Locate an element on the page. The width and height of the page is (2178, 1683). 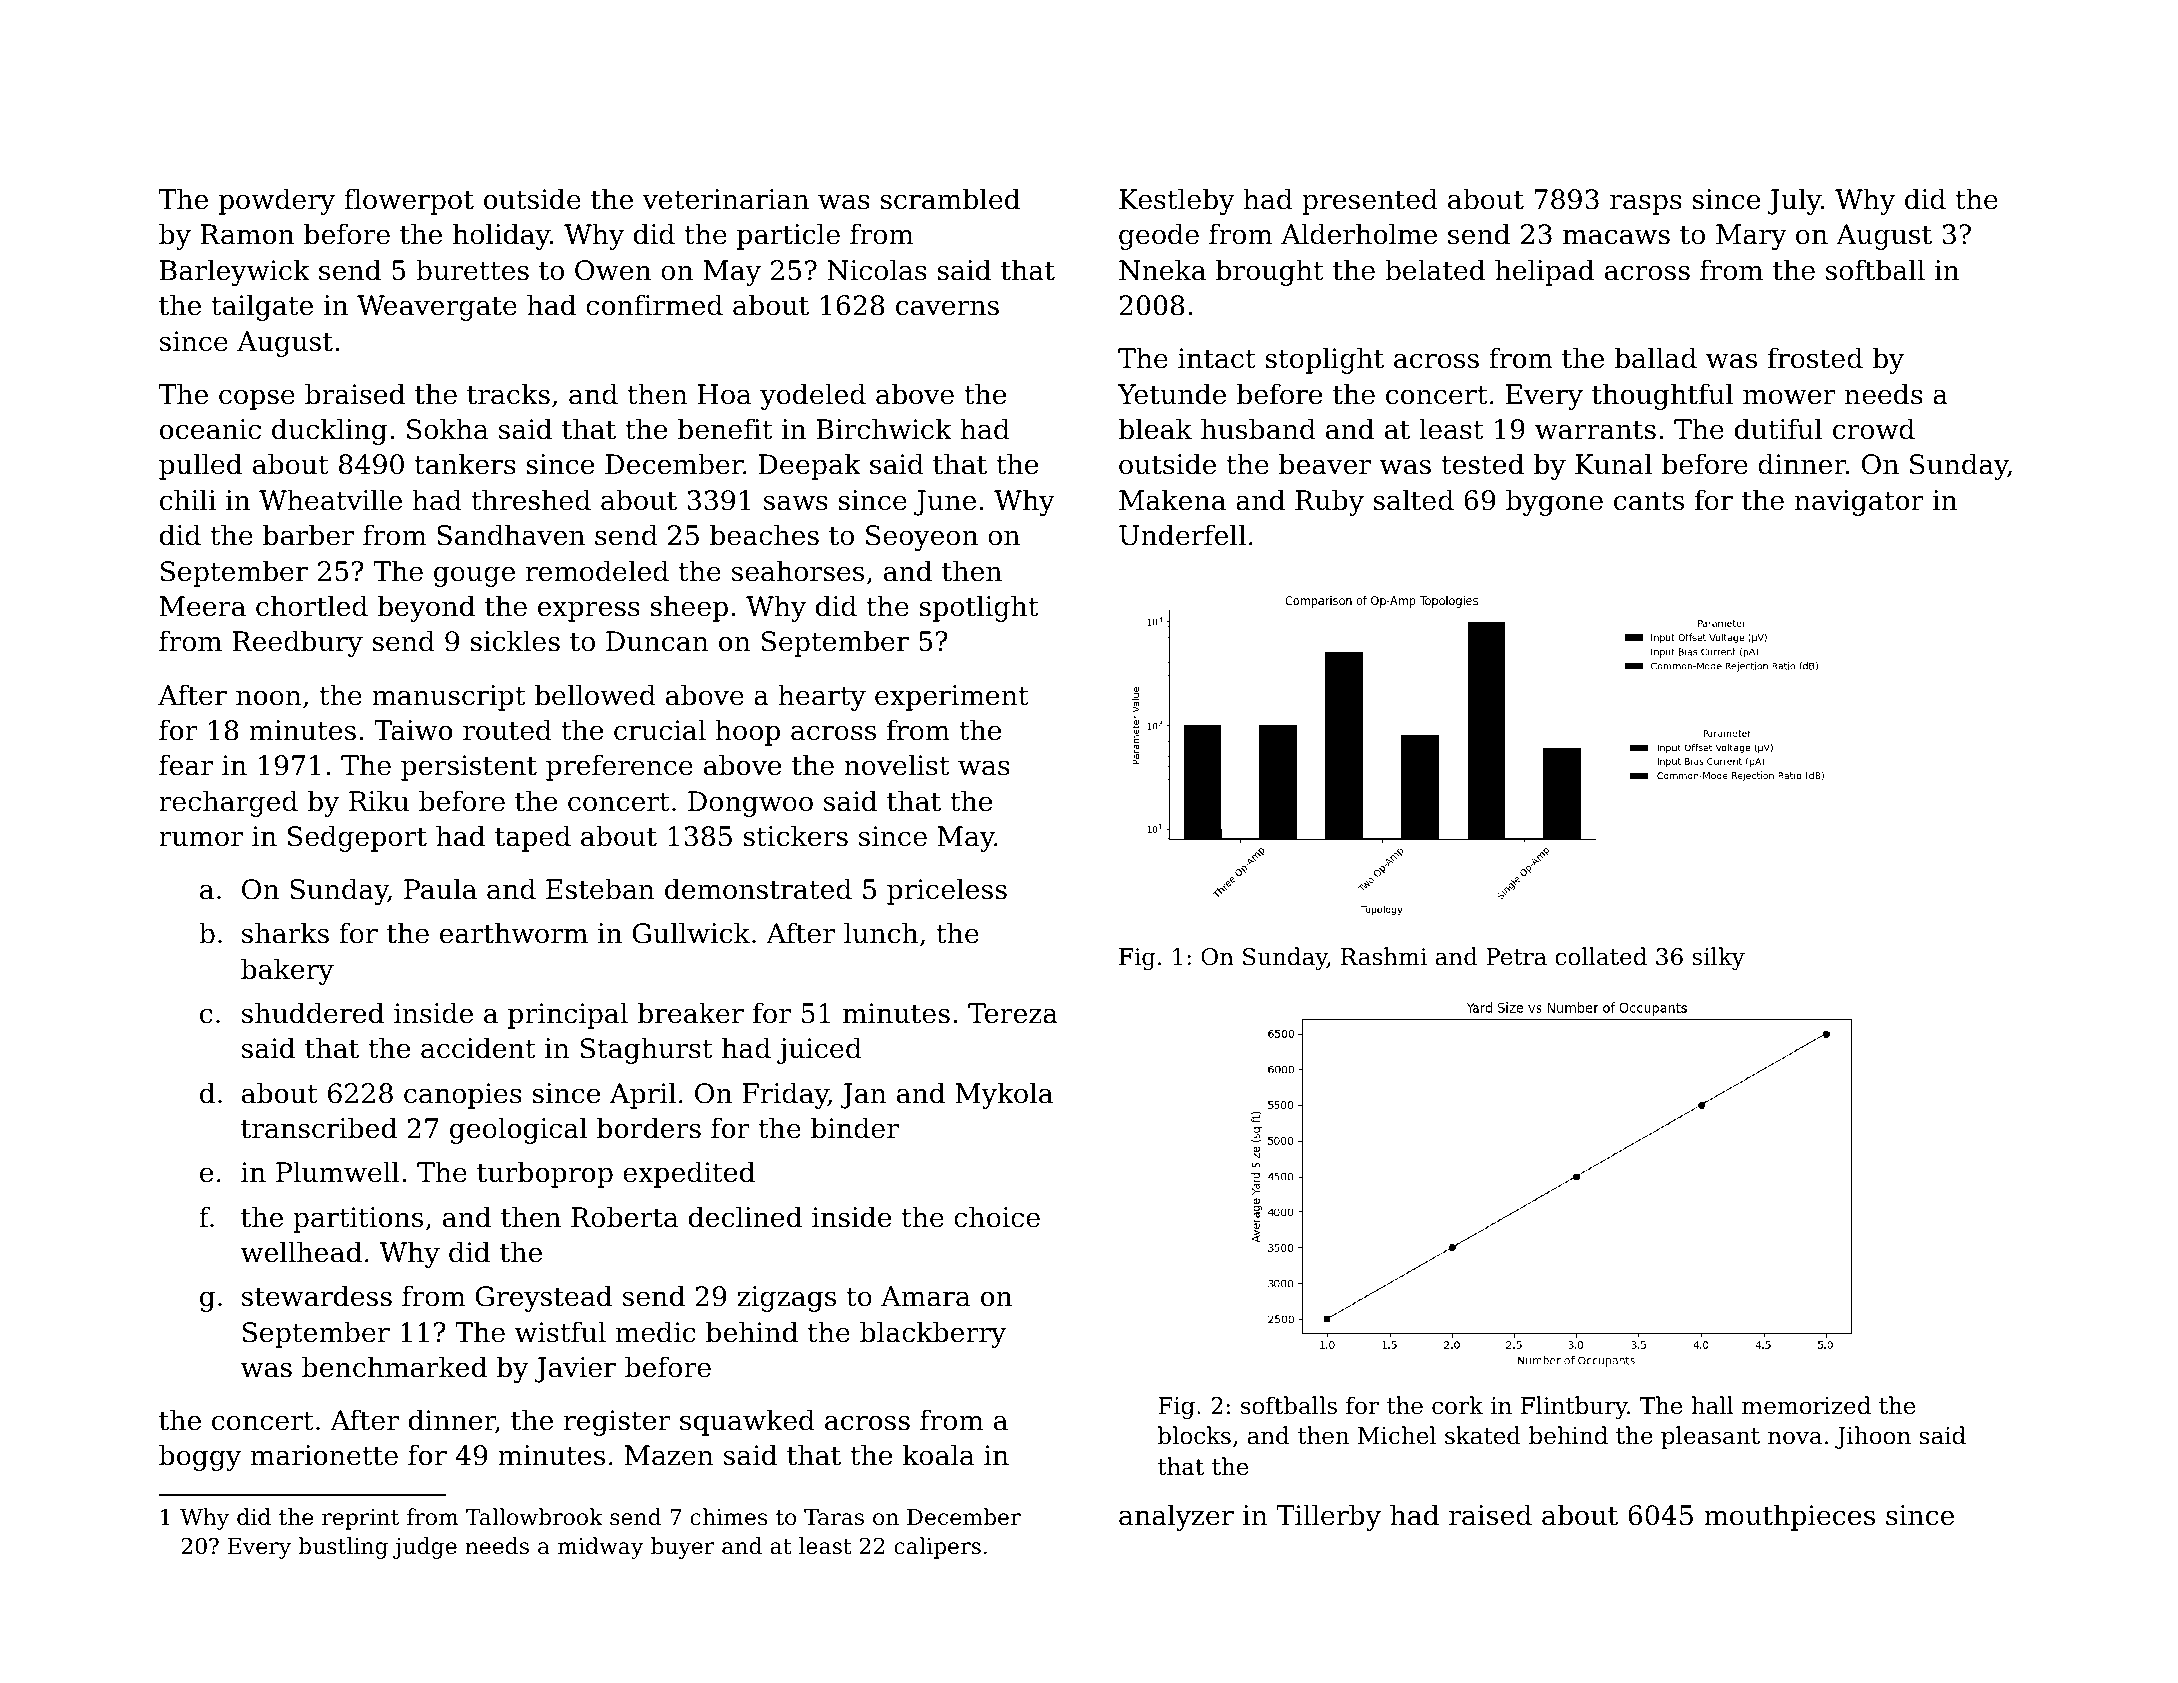
Flintbury is located at coordinates (1574, 1407).
